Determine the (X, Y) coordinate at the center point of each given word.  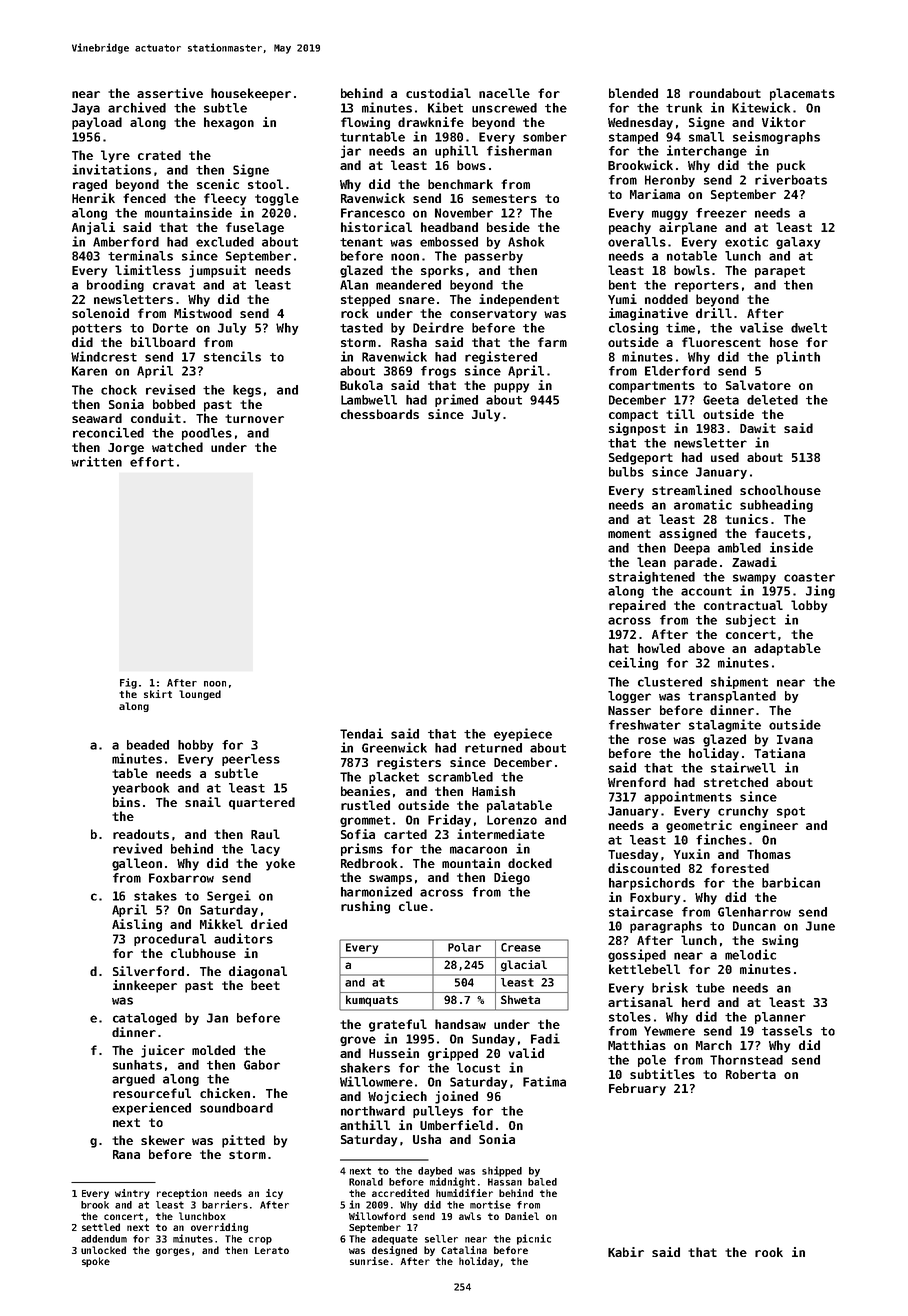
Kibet (445, 107)
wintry (132, 1194)
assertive (170, 93)
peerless (251, 760)
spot (791, 812)
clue (413, 906)
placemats (802, 94)
